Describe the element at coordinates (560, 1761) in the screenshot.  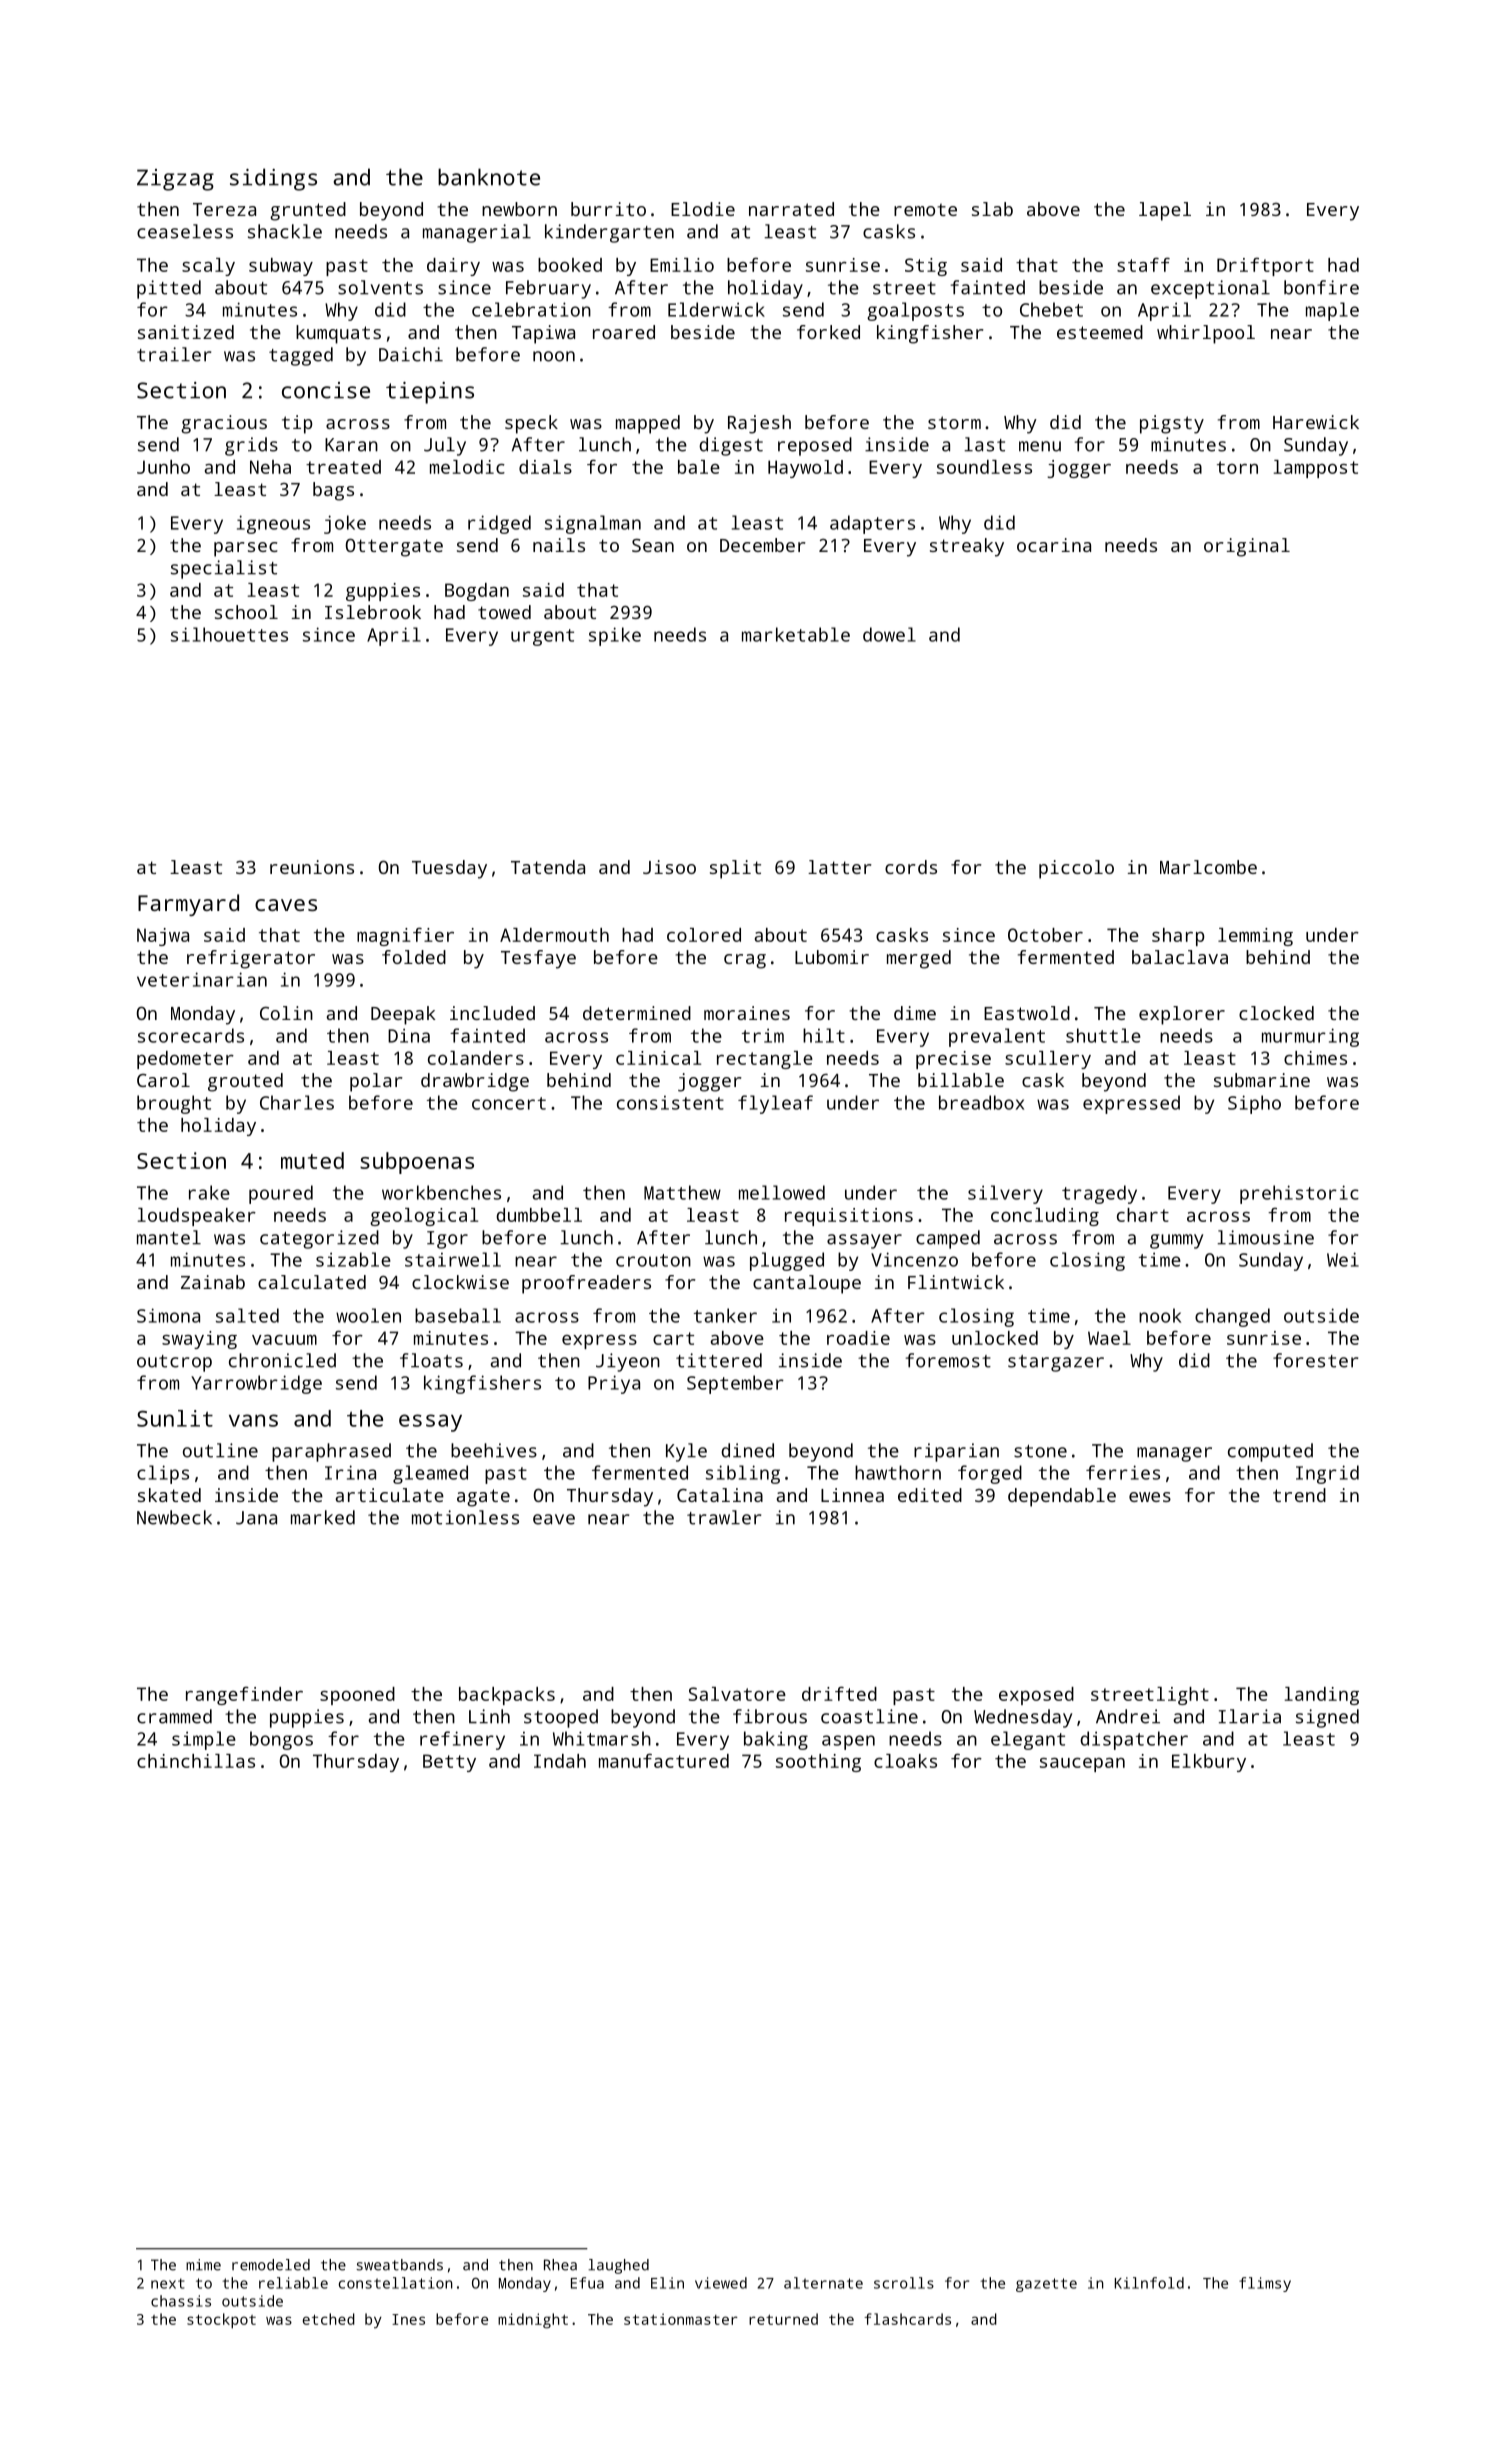
I see `Indah` at that location.
